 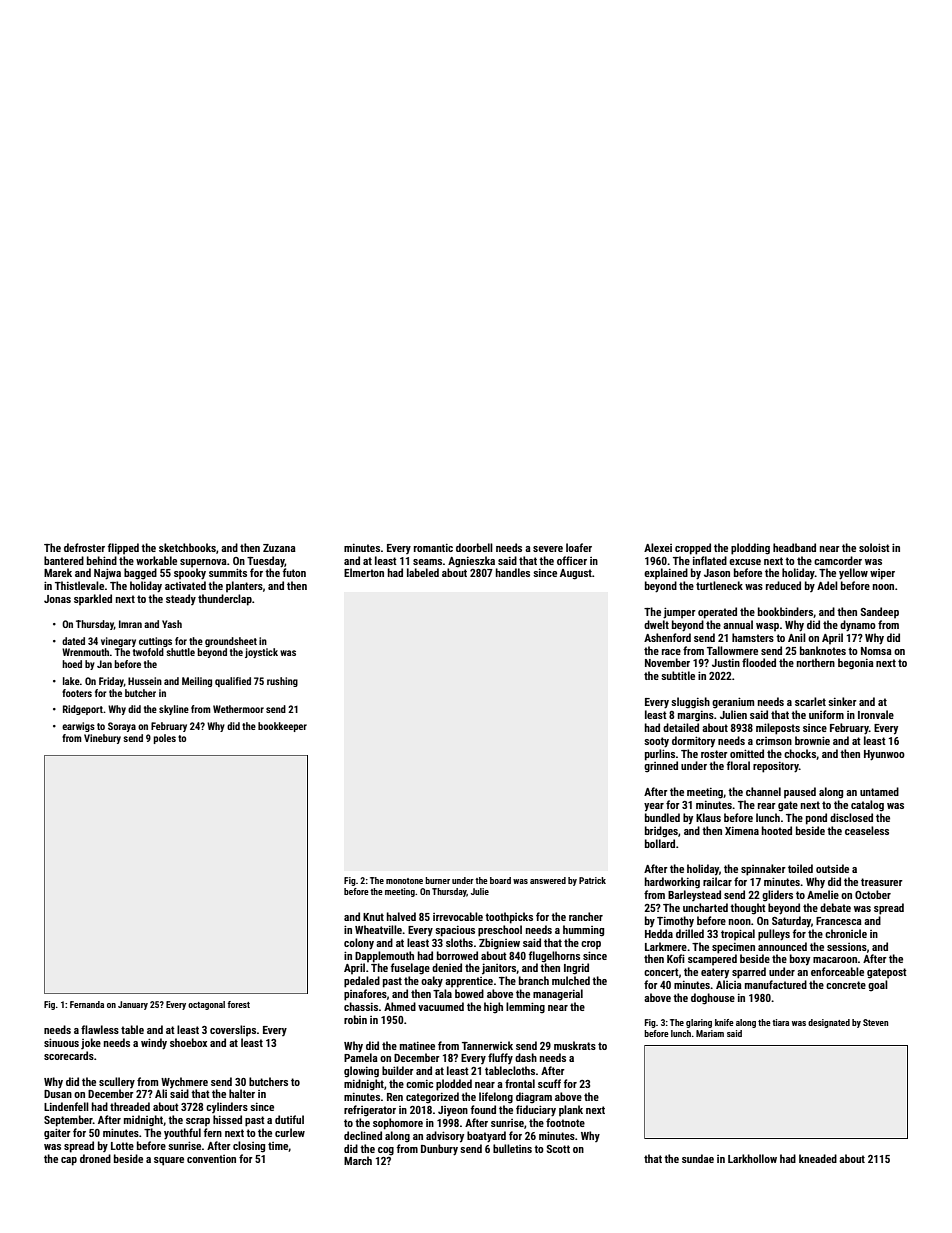 What do you see at coordinates (752, 1158) in the page?
I see `Larkhollow` at bounding box center [752, 1158].
